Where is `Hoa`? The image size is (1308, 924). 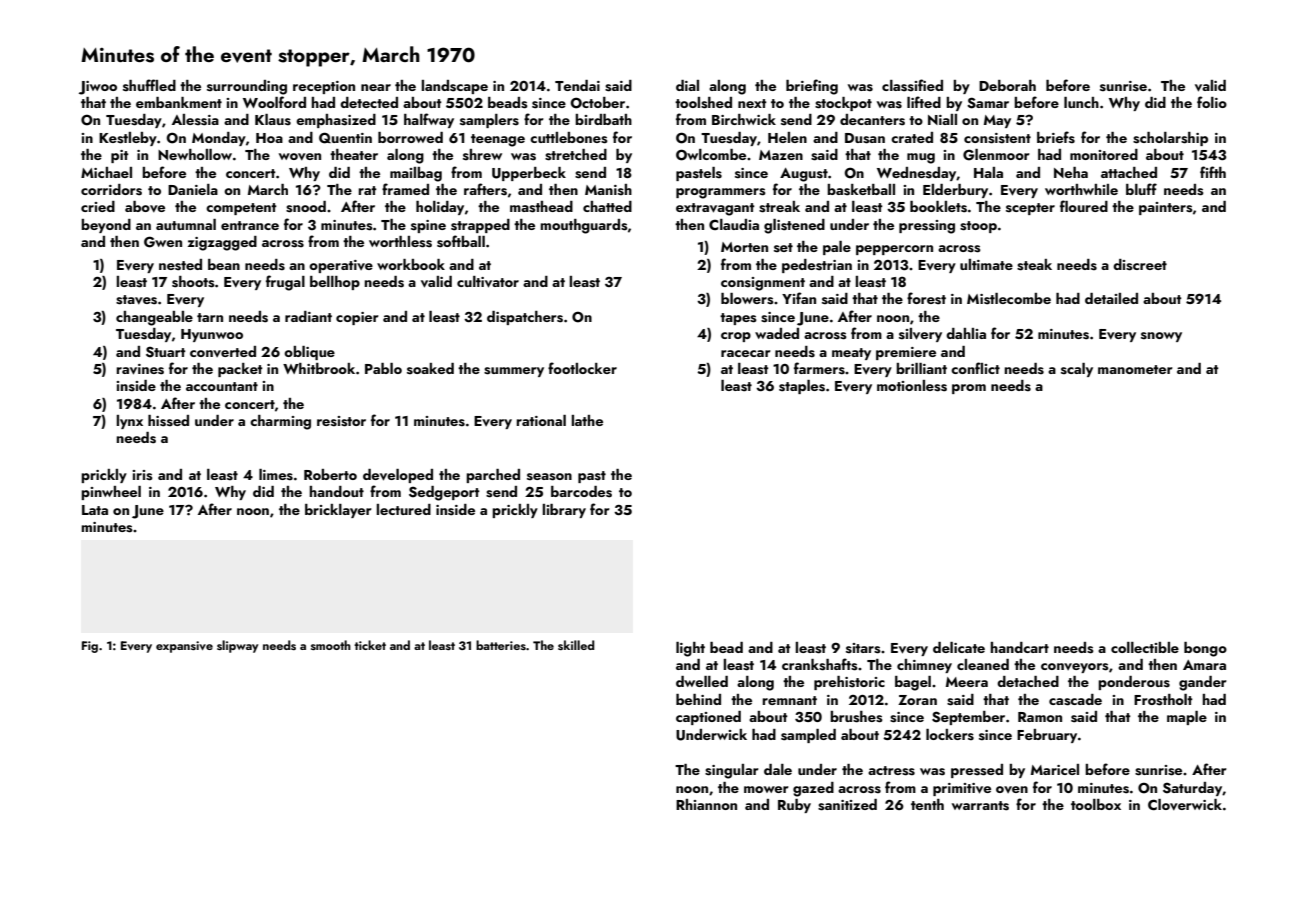
Hoa is located at coordinates (269, 138).
